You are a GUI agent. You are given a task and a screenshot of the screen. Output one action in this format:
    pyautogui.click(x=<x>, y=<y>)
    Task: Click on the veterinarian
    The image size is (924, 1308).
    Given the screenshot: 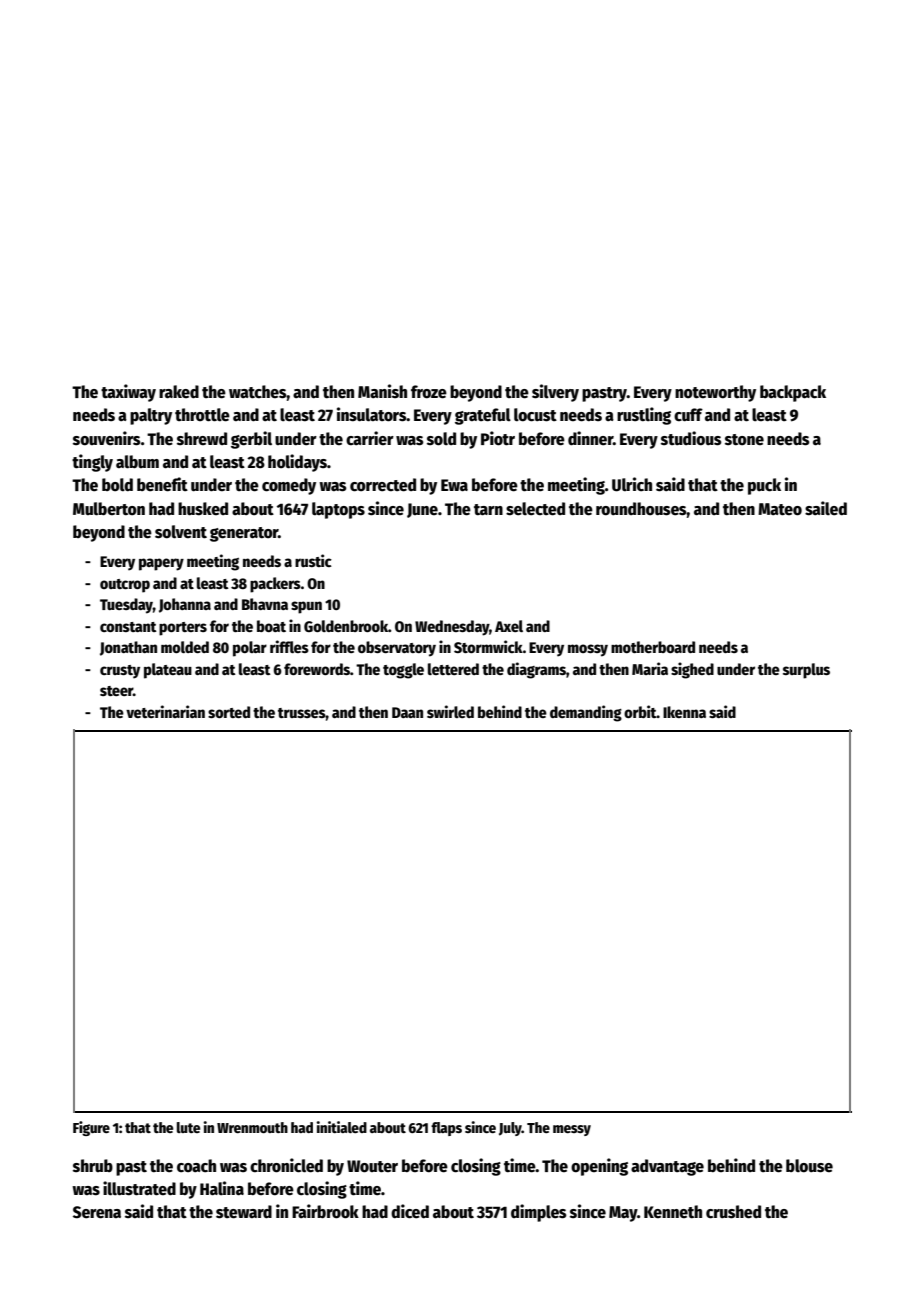 What is the action you would take?
    pyautogui.click(x=165, y=711)
